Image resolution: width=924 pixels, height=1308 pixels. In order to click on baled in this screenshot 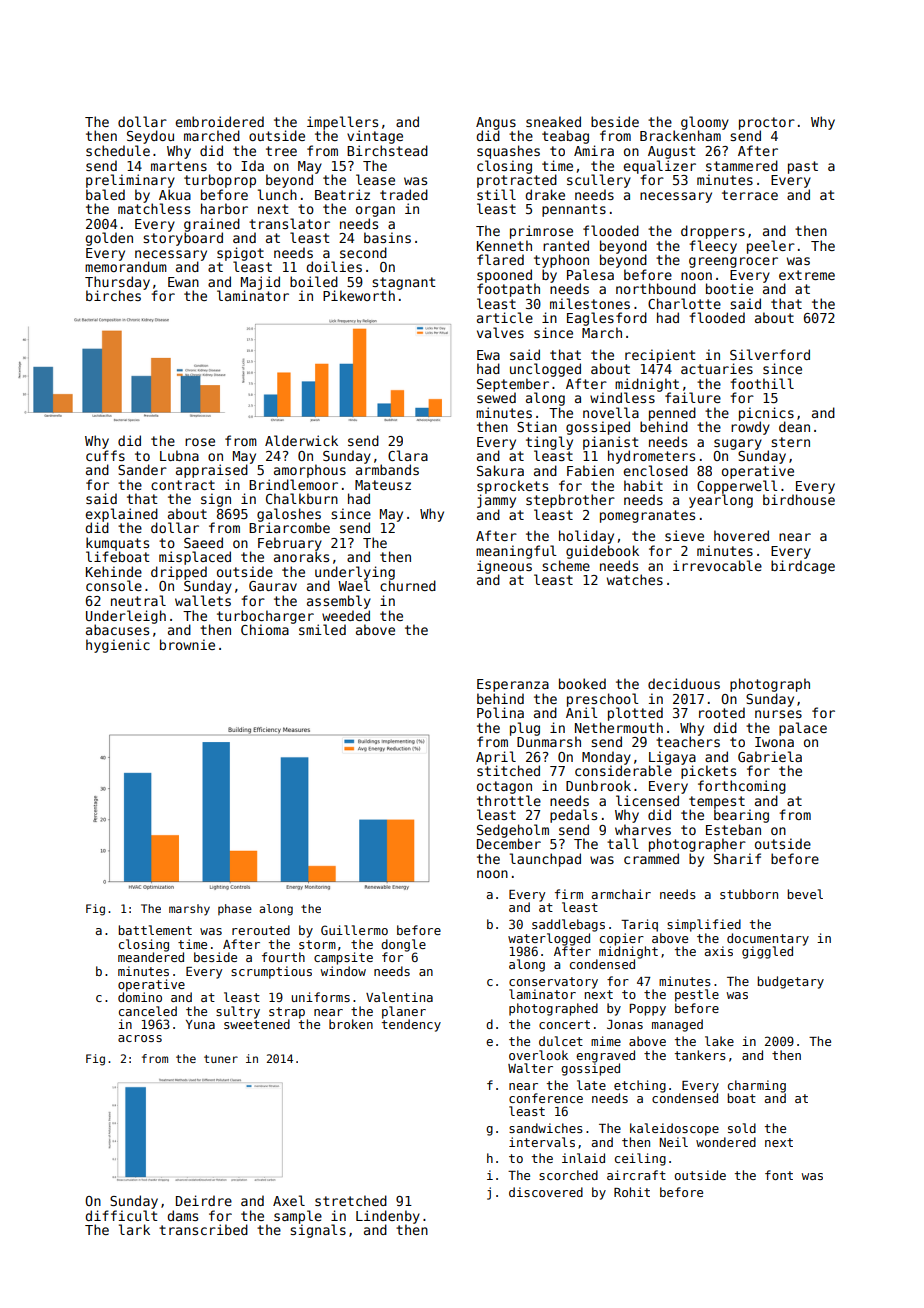, I will do `click(105, 194)`.
